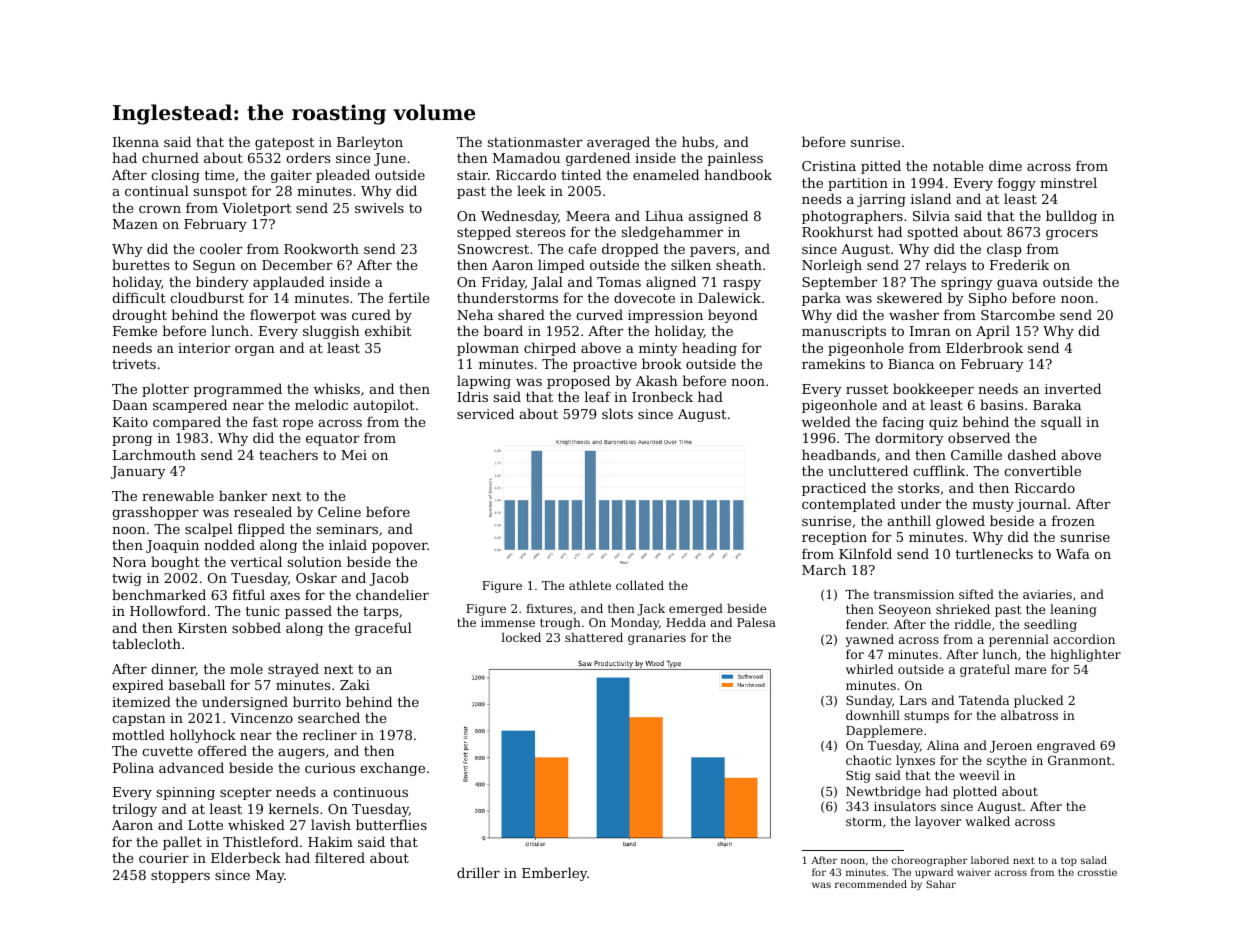  Describe the element at coordinates (141, 701) in the screenshot. I see `itemized` at that location.
